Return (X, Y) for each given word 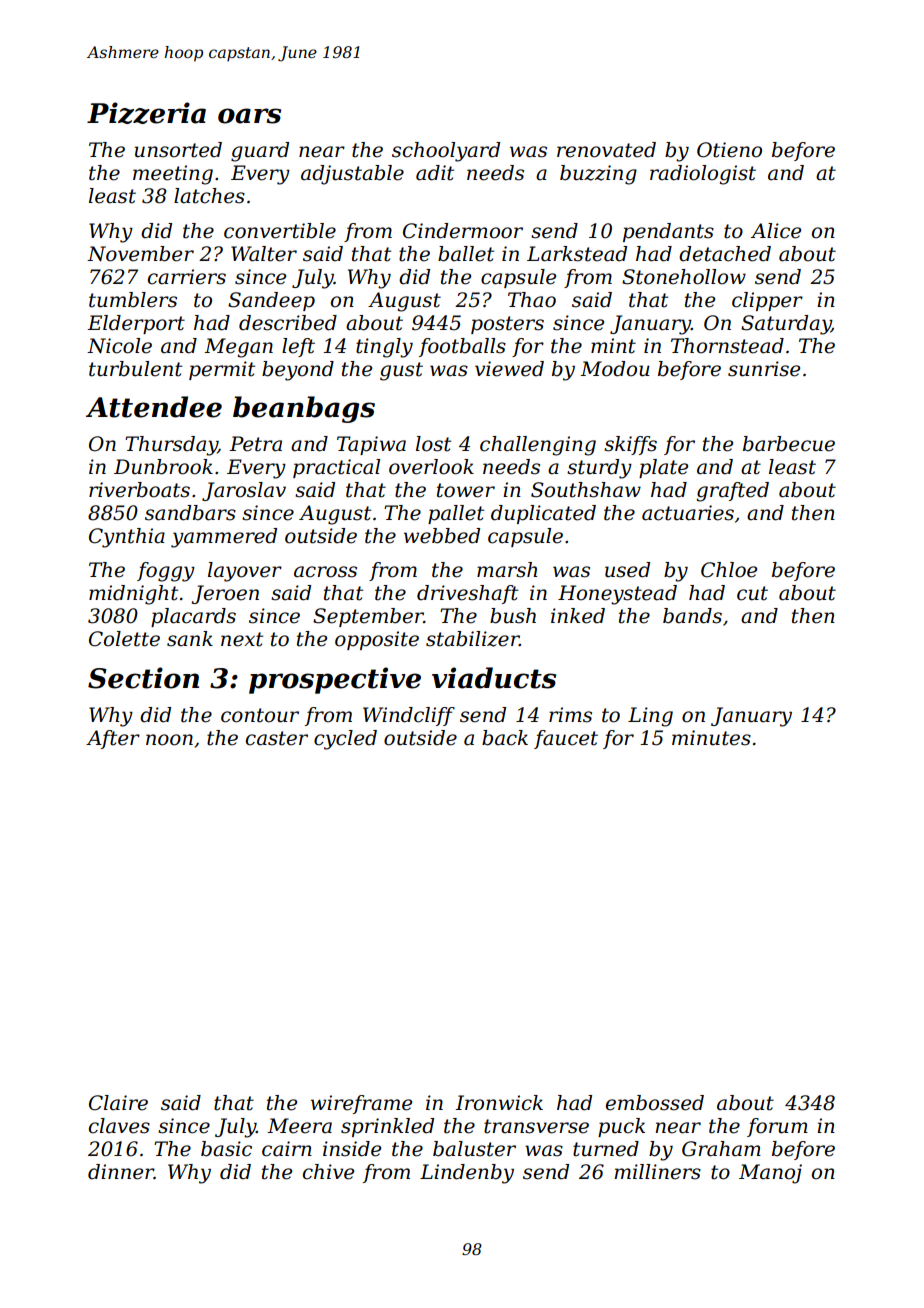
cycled (345, 740)
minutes (711, 738)
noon (169, 740)
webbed (442, 536)
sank (190, 639)
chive (328, 1172)
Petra (255, 444)
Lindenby (467, 1174)
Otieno (729, 150)
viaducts (494, 678)
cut (752, 593)
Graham (721, 1149)
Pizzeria (146, 113)
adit (435, 173)
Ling (650, 717)
